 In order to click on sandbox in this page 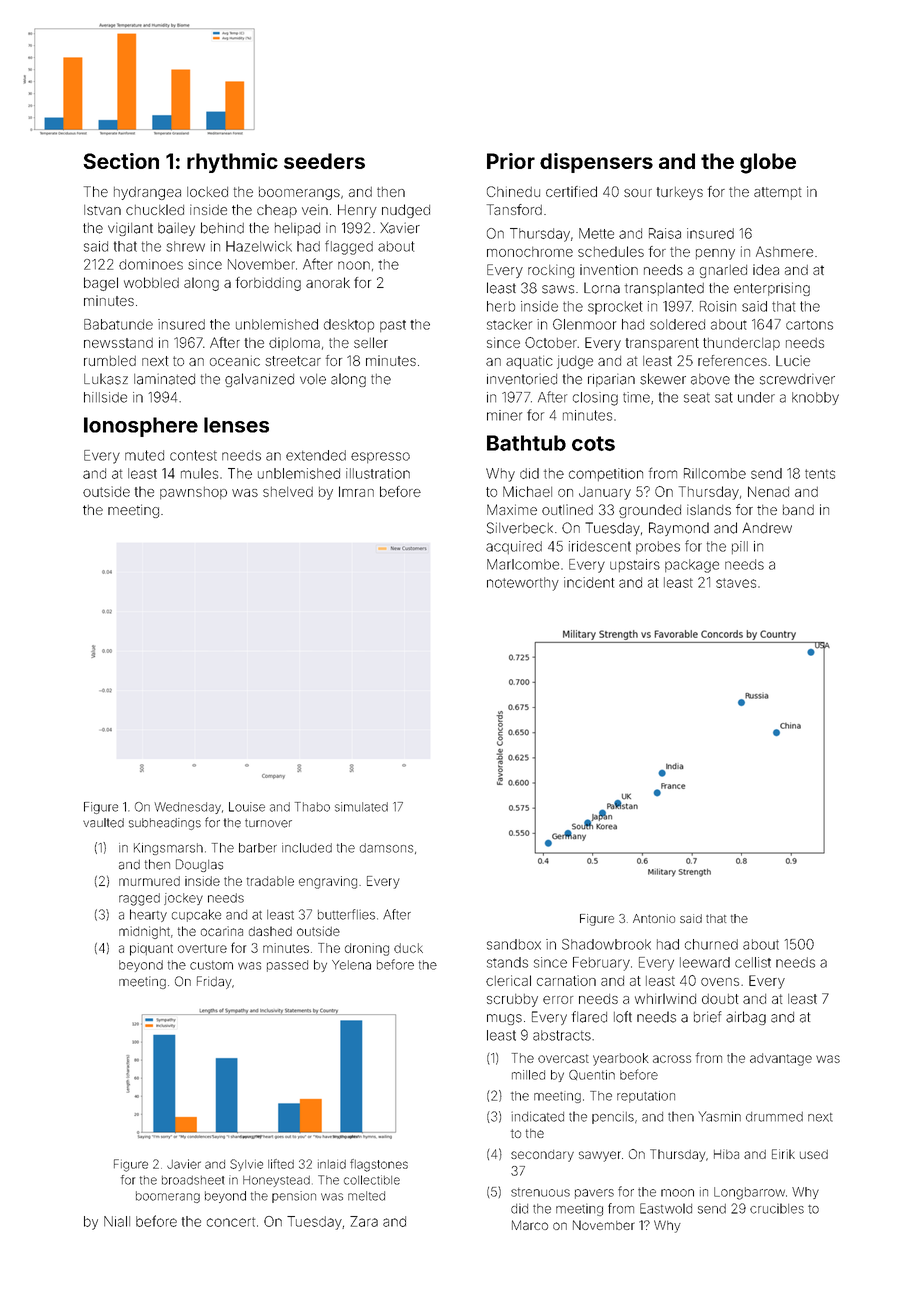, I will do `click(514, 944)`.
